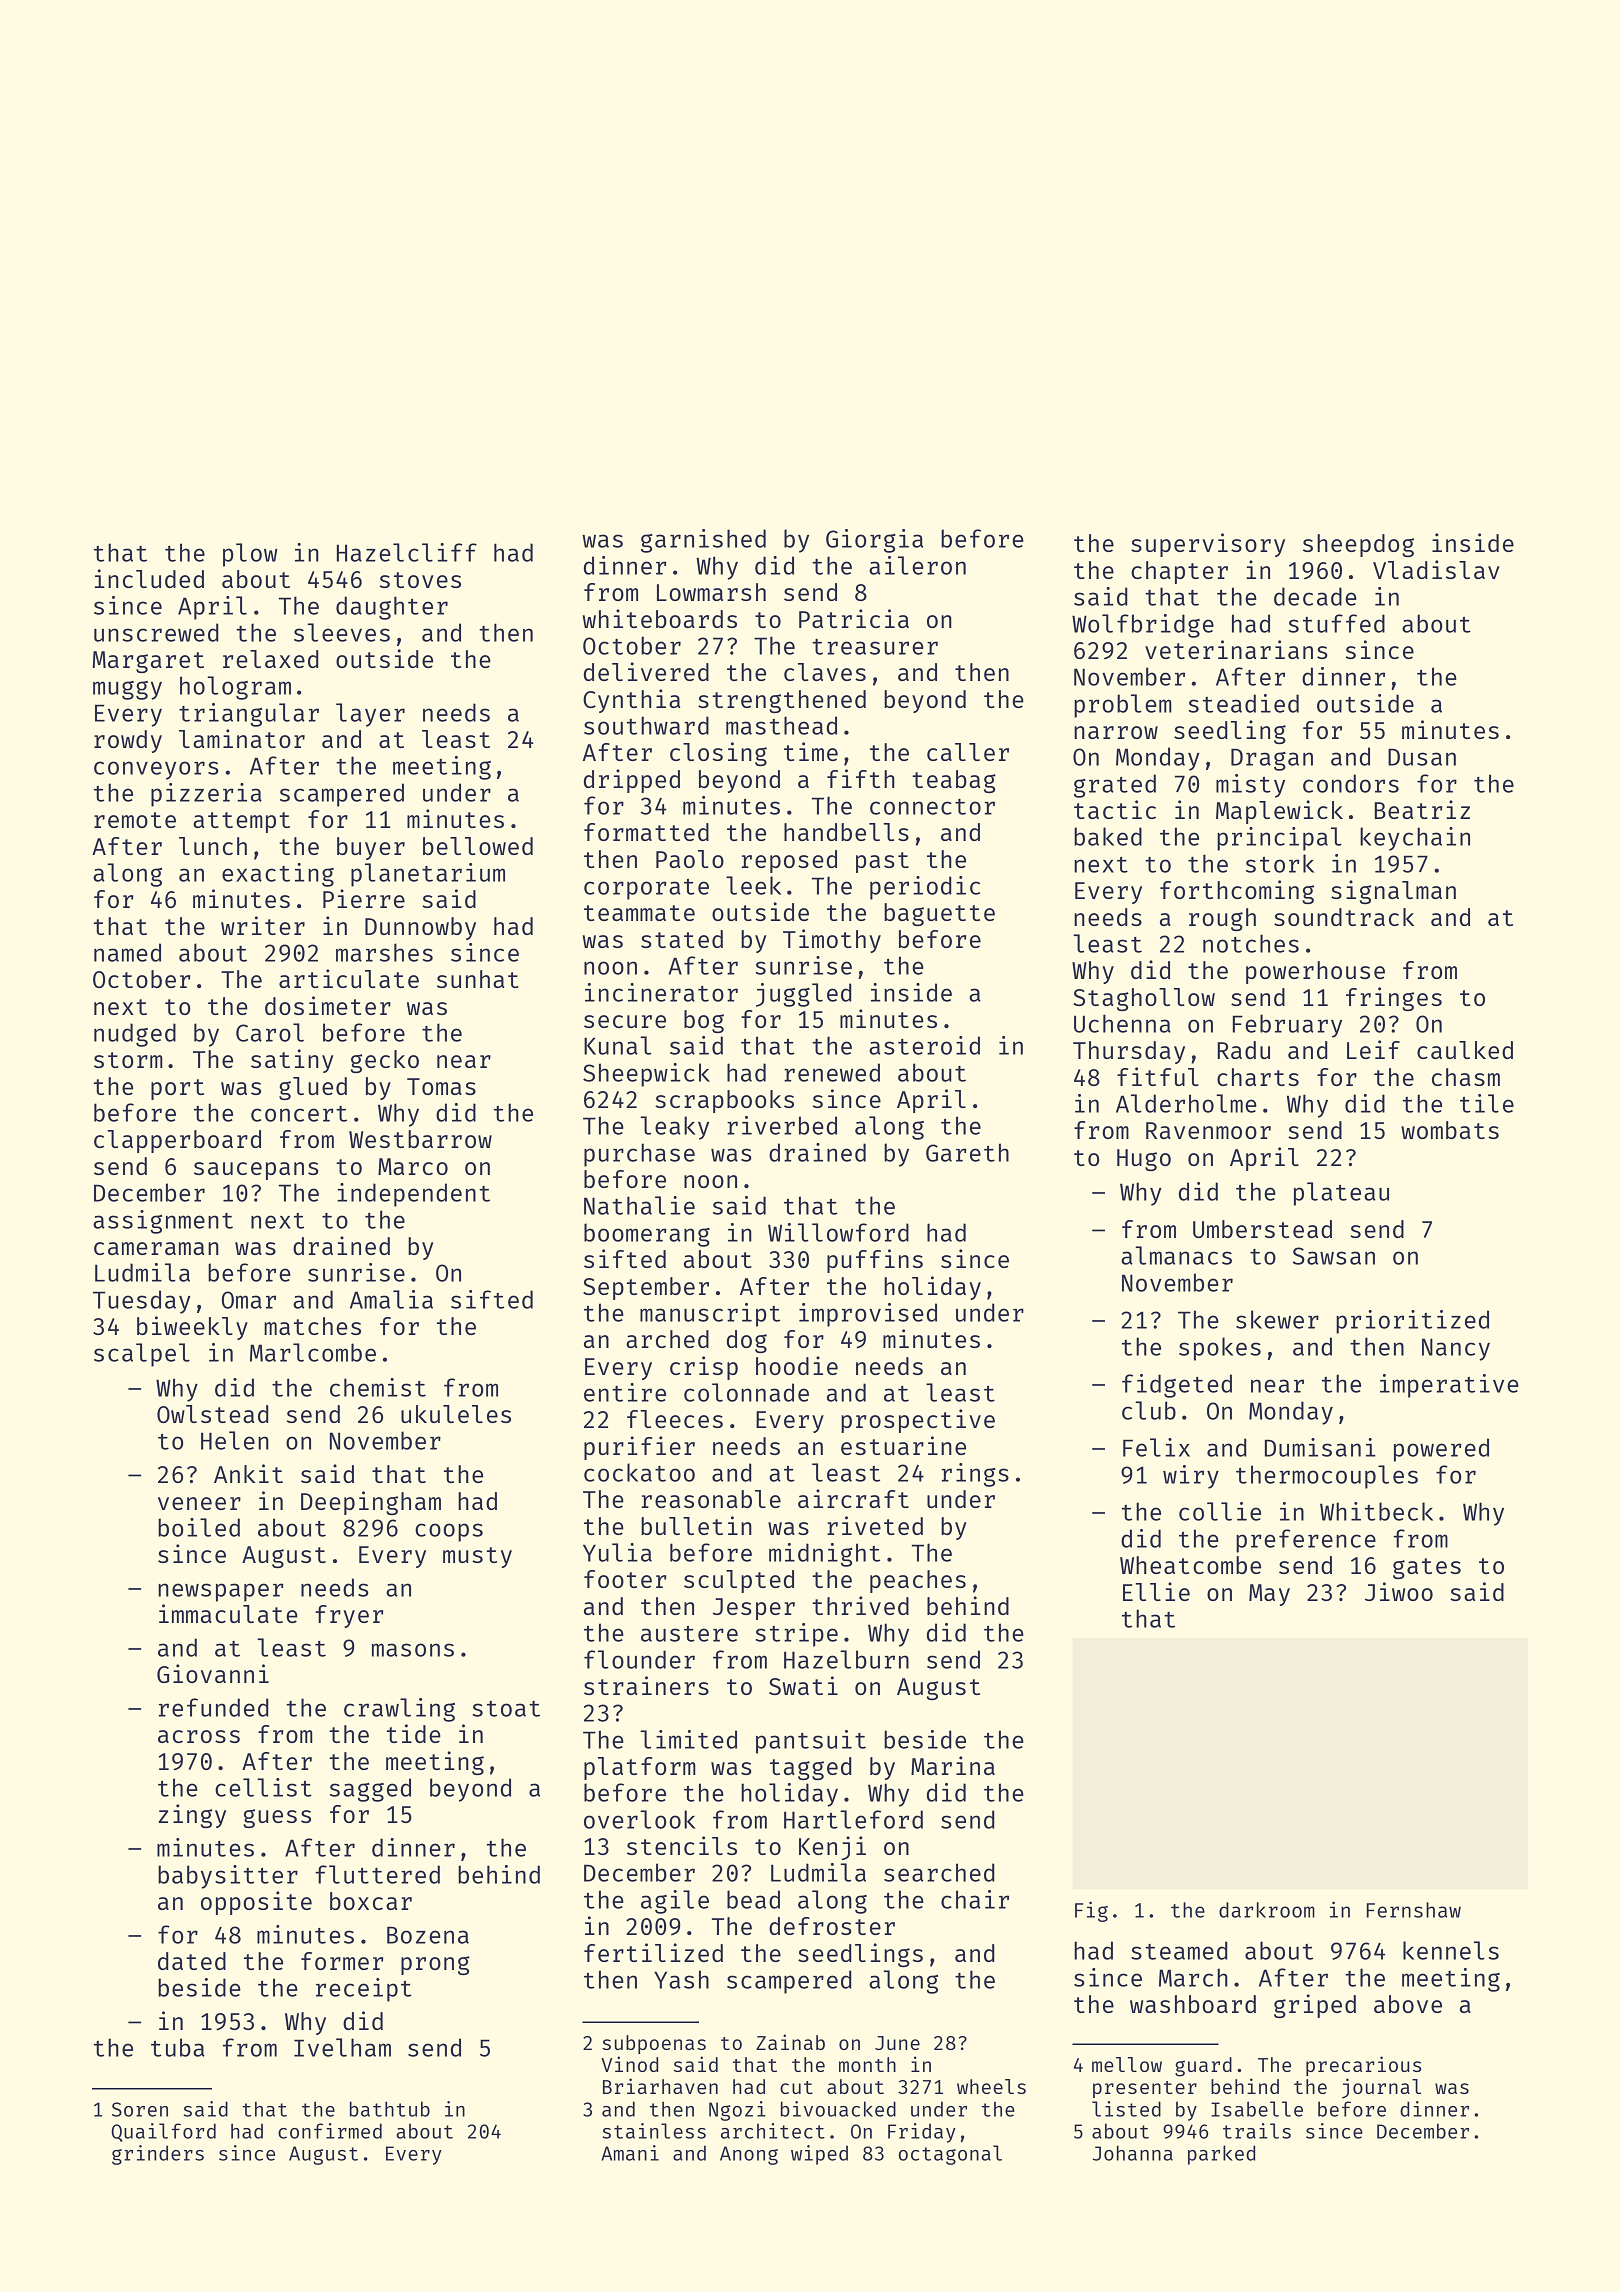 The height and width of the screenshot is (2292, 1620). I want to click on plateau, so click(1341, 1194).
